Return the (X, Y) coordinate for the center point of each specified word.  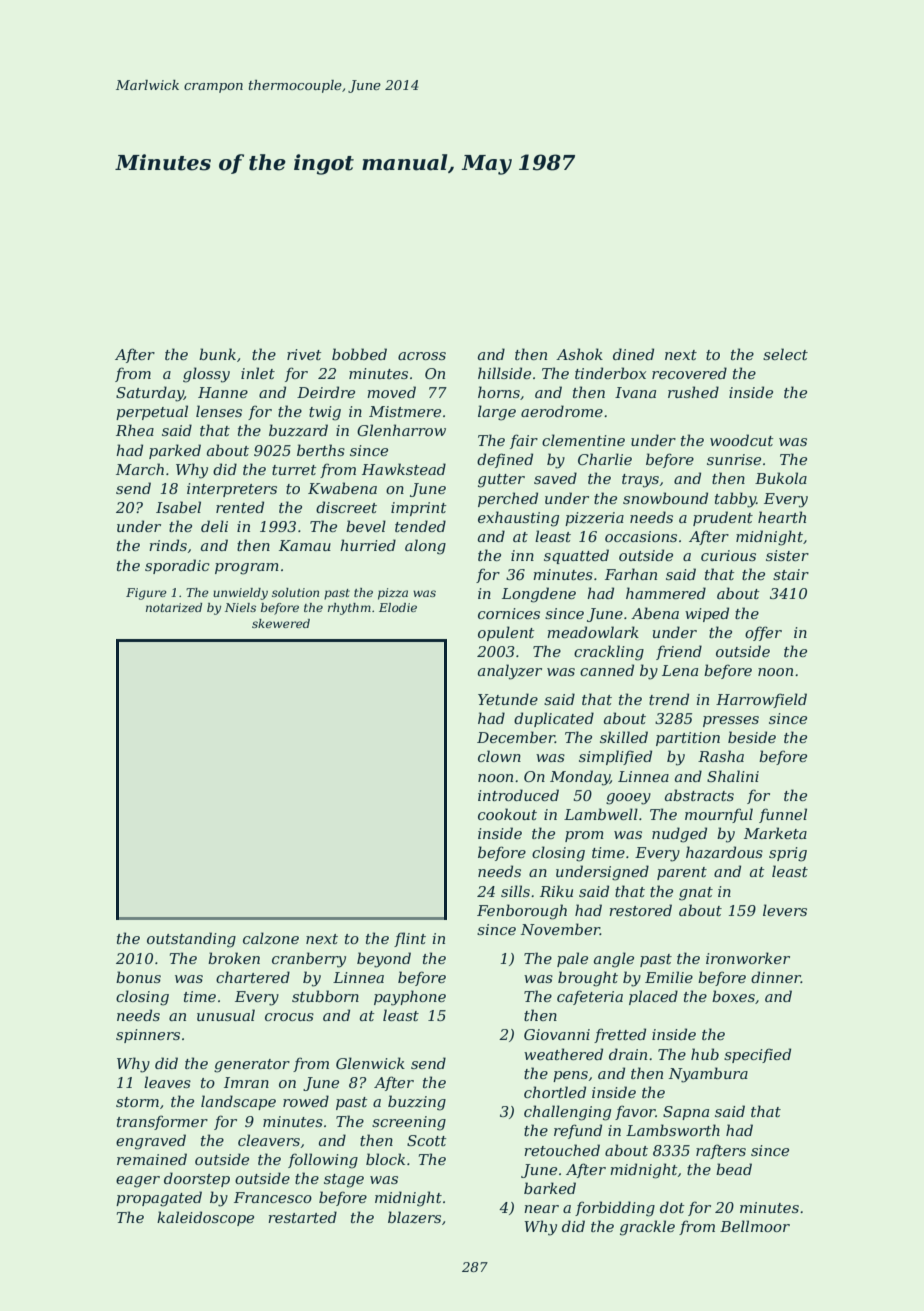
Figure (146, 594)
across (422, 356)
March (140, 469)
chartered (253, 977)
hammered (666, 593)
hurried (368, 545)
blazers (414, 1217)
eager (138, 1182)
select (785, 354)
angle (614, 960)
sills (515, 891)
